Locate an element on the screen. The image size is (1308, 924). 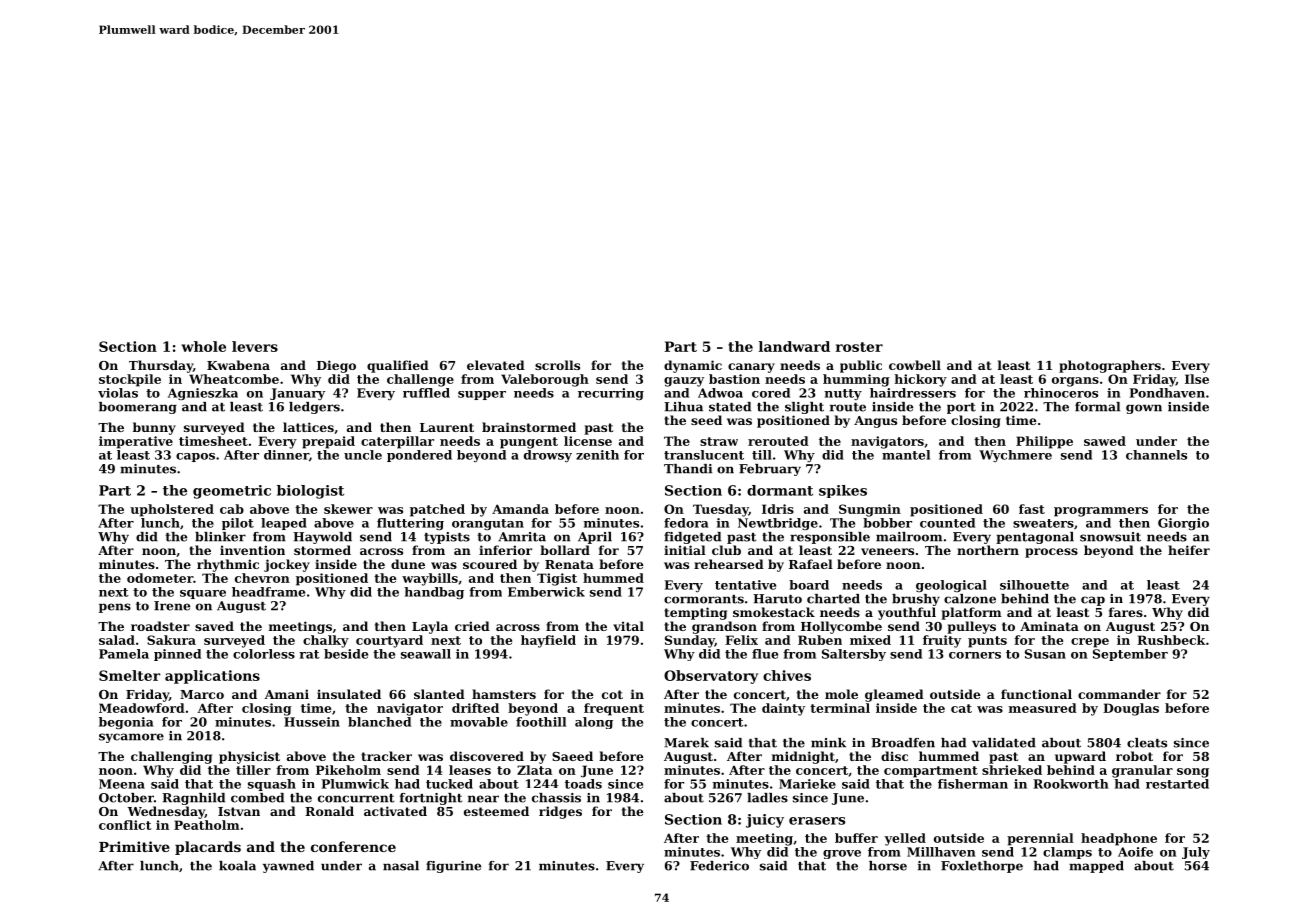
fruity is located at coordinates (942, 641).
